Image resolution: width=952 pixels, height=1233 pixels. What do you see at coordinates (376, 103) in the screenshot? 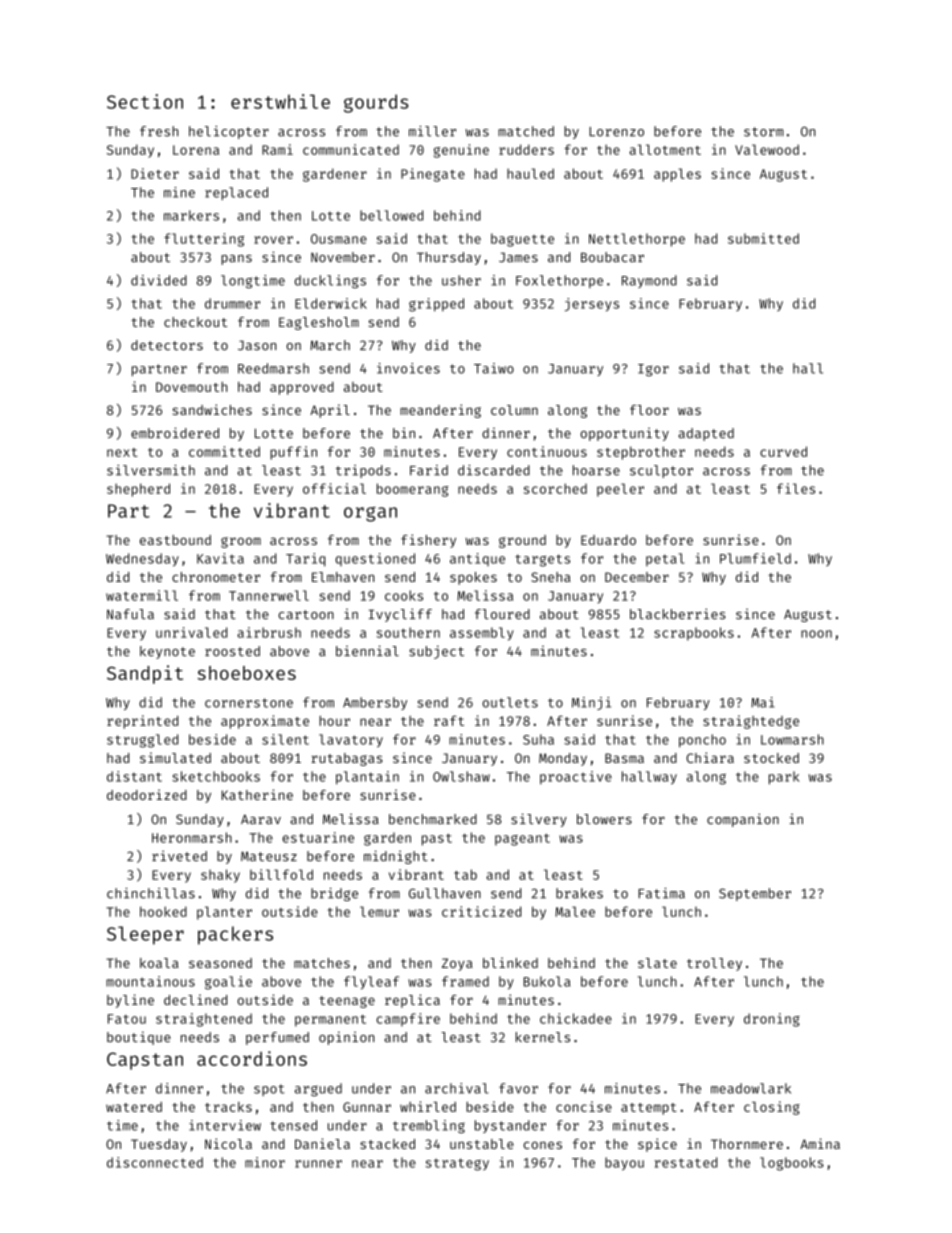
I see `gourds` at bounding box center [376, 103].
